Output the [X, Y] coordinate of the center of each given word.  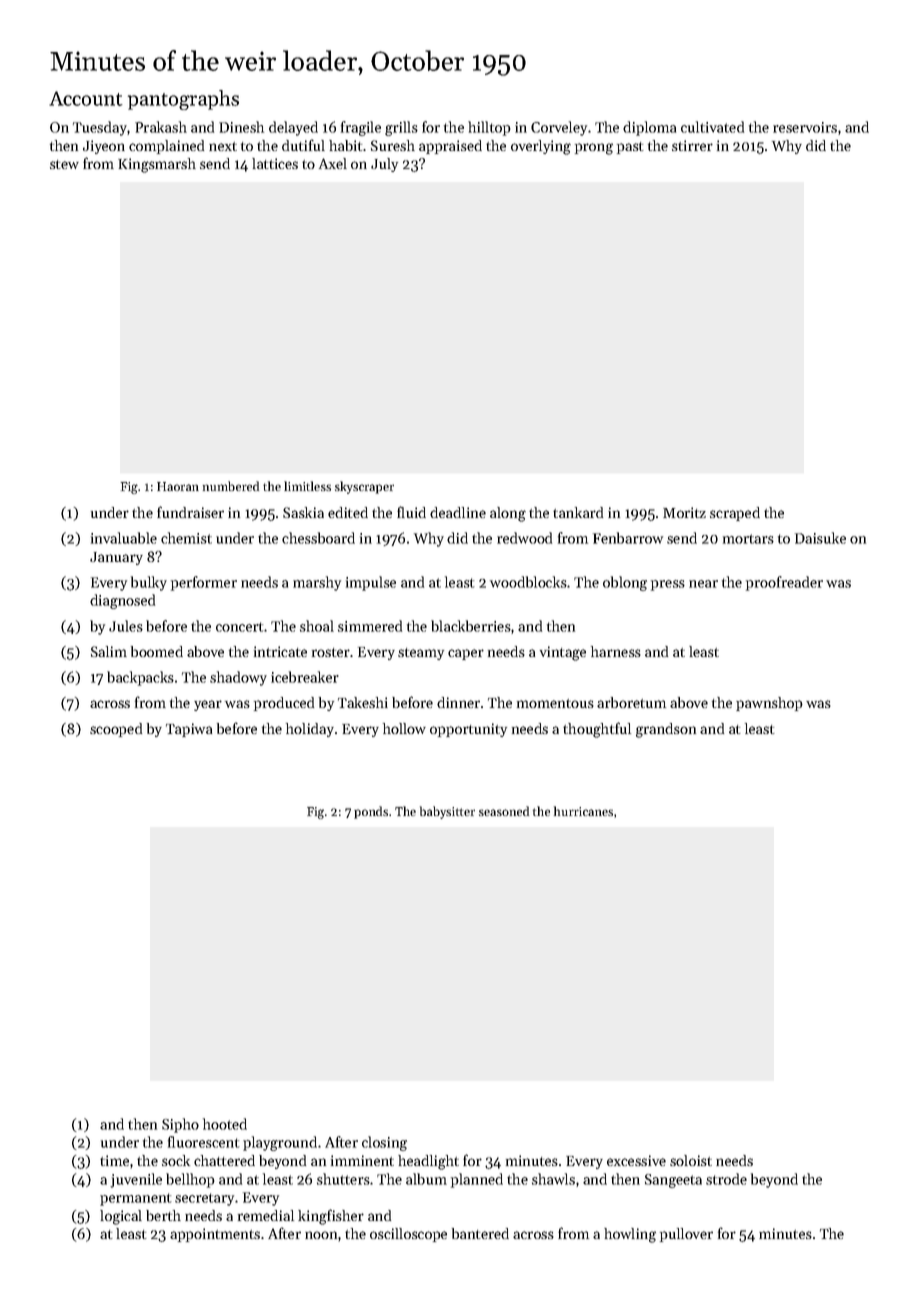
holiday [310, 730]
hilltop [489, 128]
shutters [343, 1179]
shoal [317, 626]
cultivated [712, 127]
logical [121, 1217]
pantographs [183, 100]
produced [284, 704]
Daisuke [820, 538]
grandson [666, 730]
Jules [126, 626]
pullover [686, 1235]
